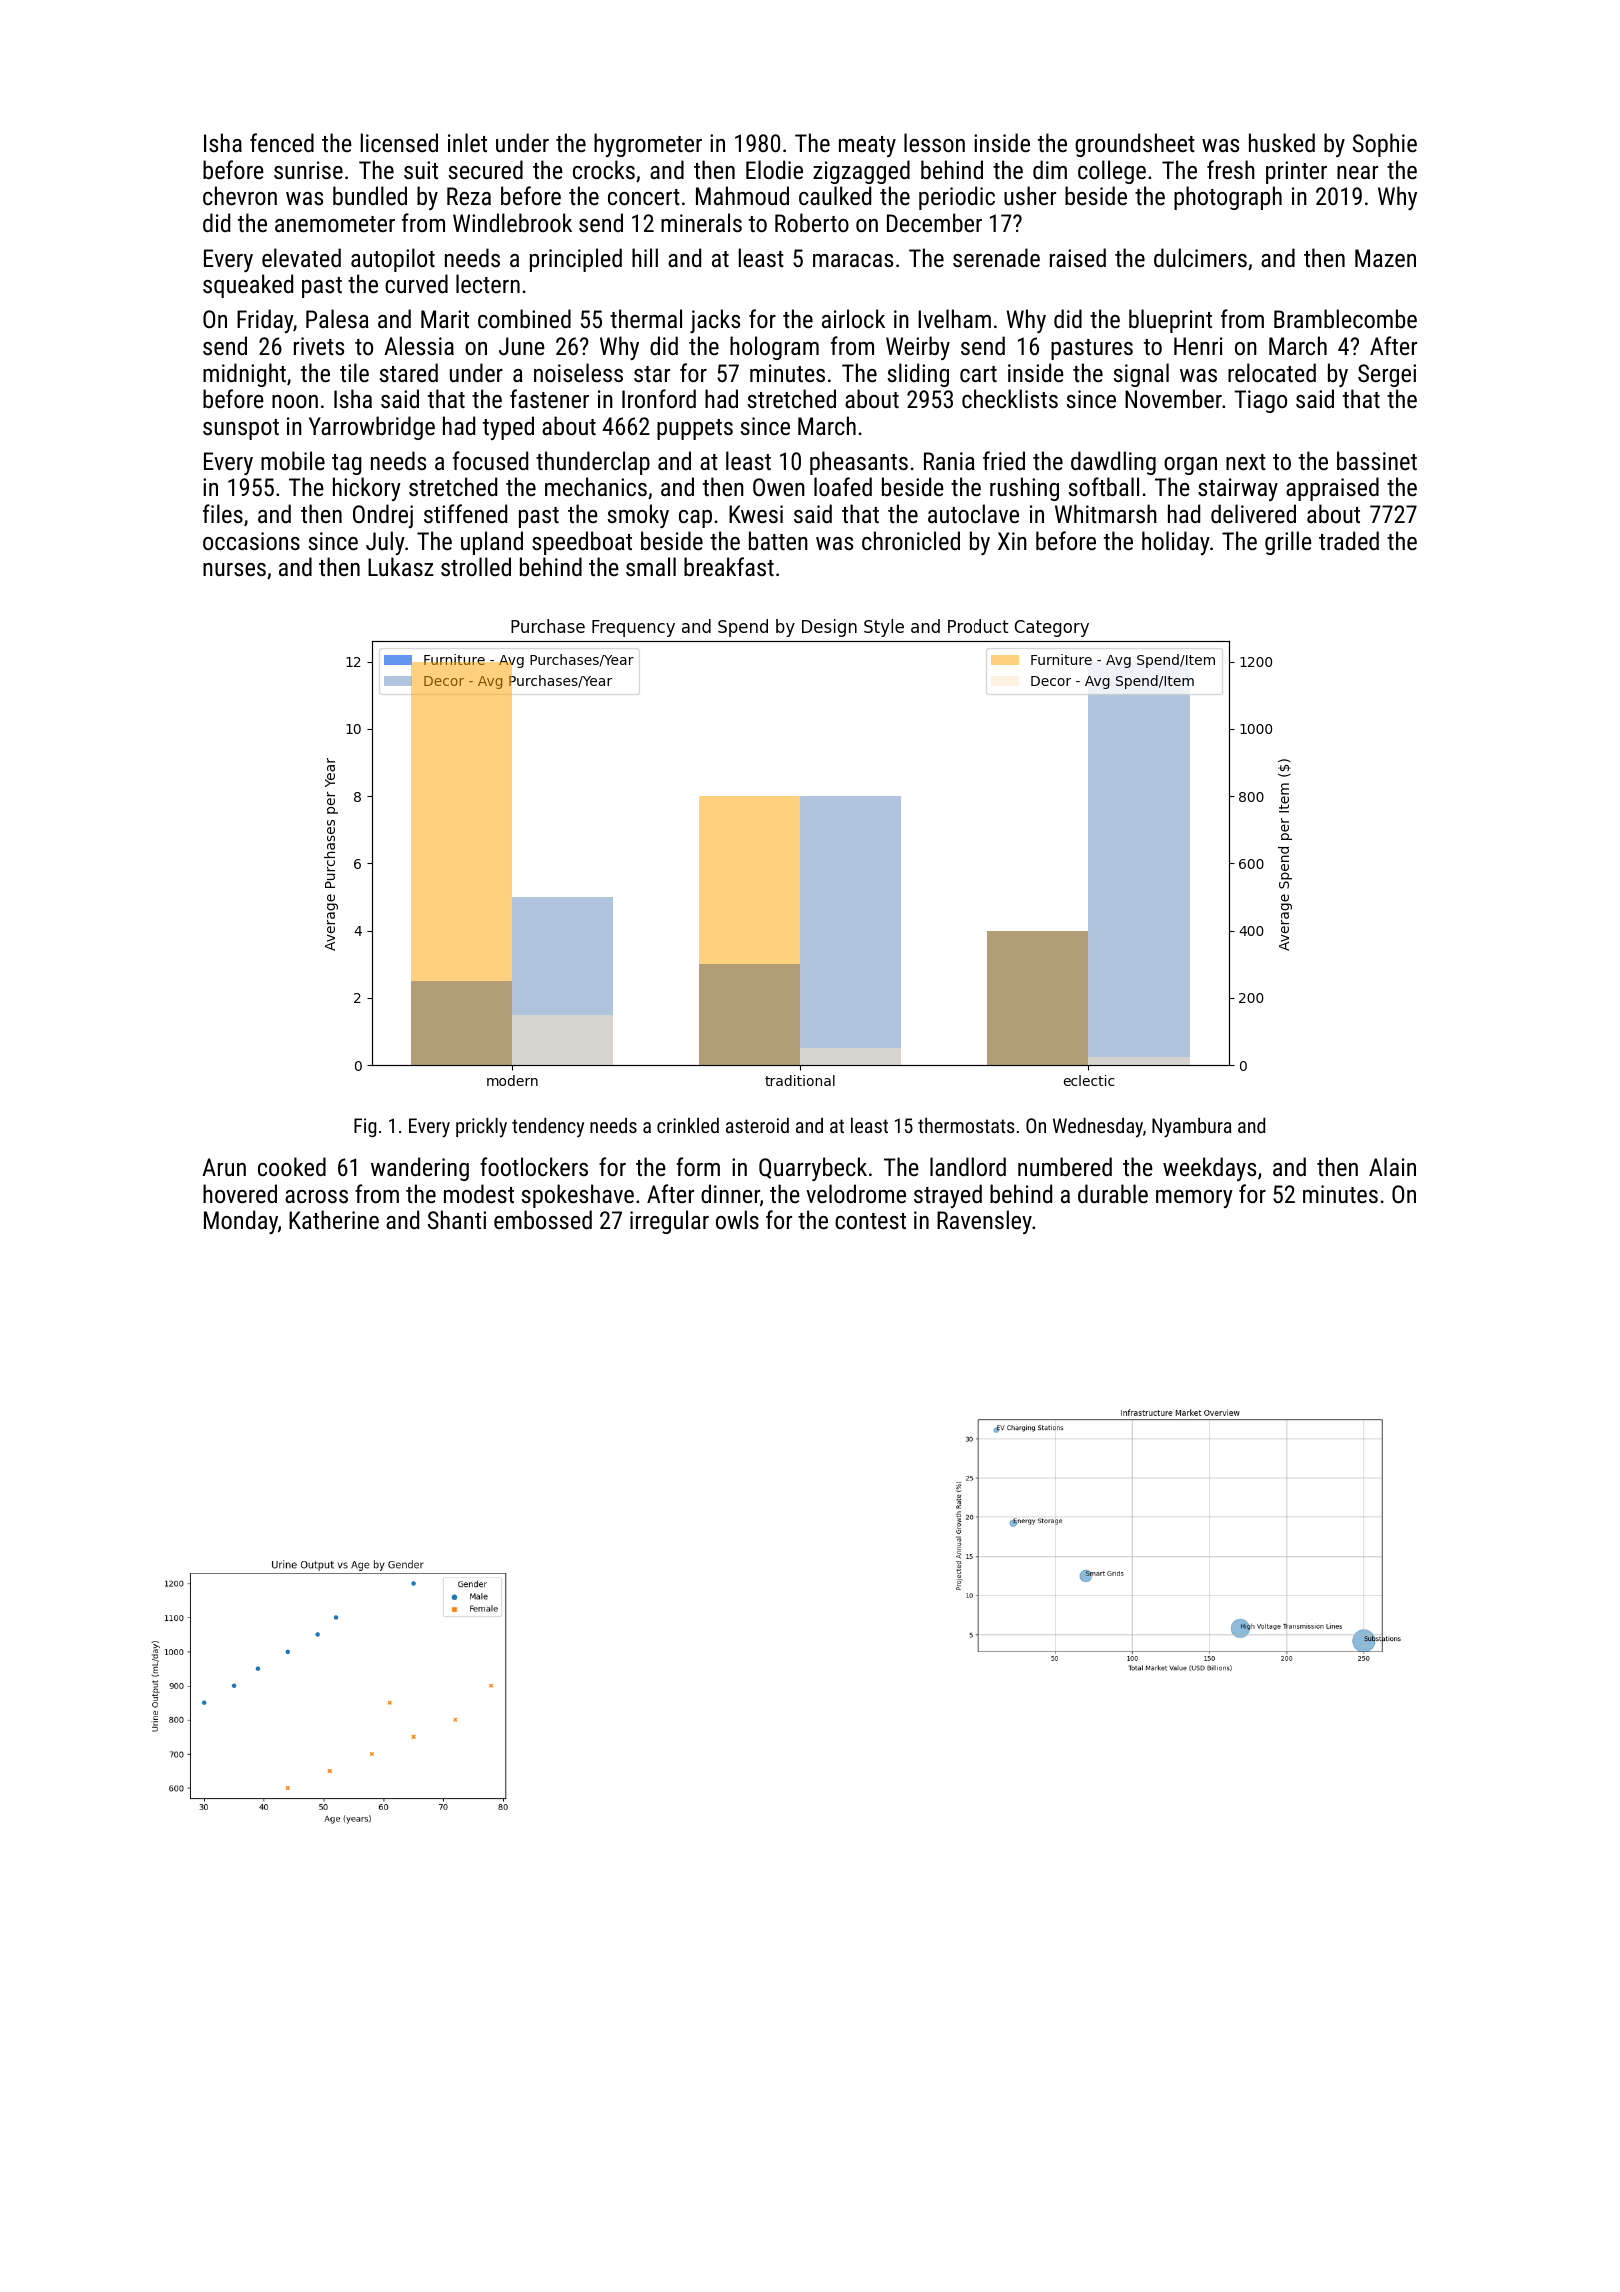 This screenshot has height=2292, width=1620. What do you see at coordinates (457, 1219) in the screenshot?
I see `Shanti` at bounding box center [457, 1219].
